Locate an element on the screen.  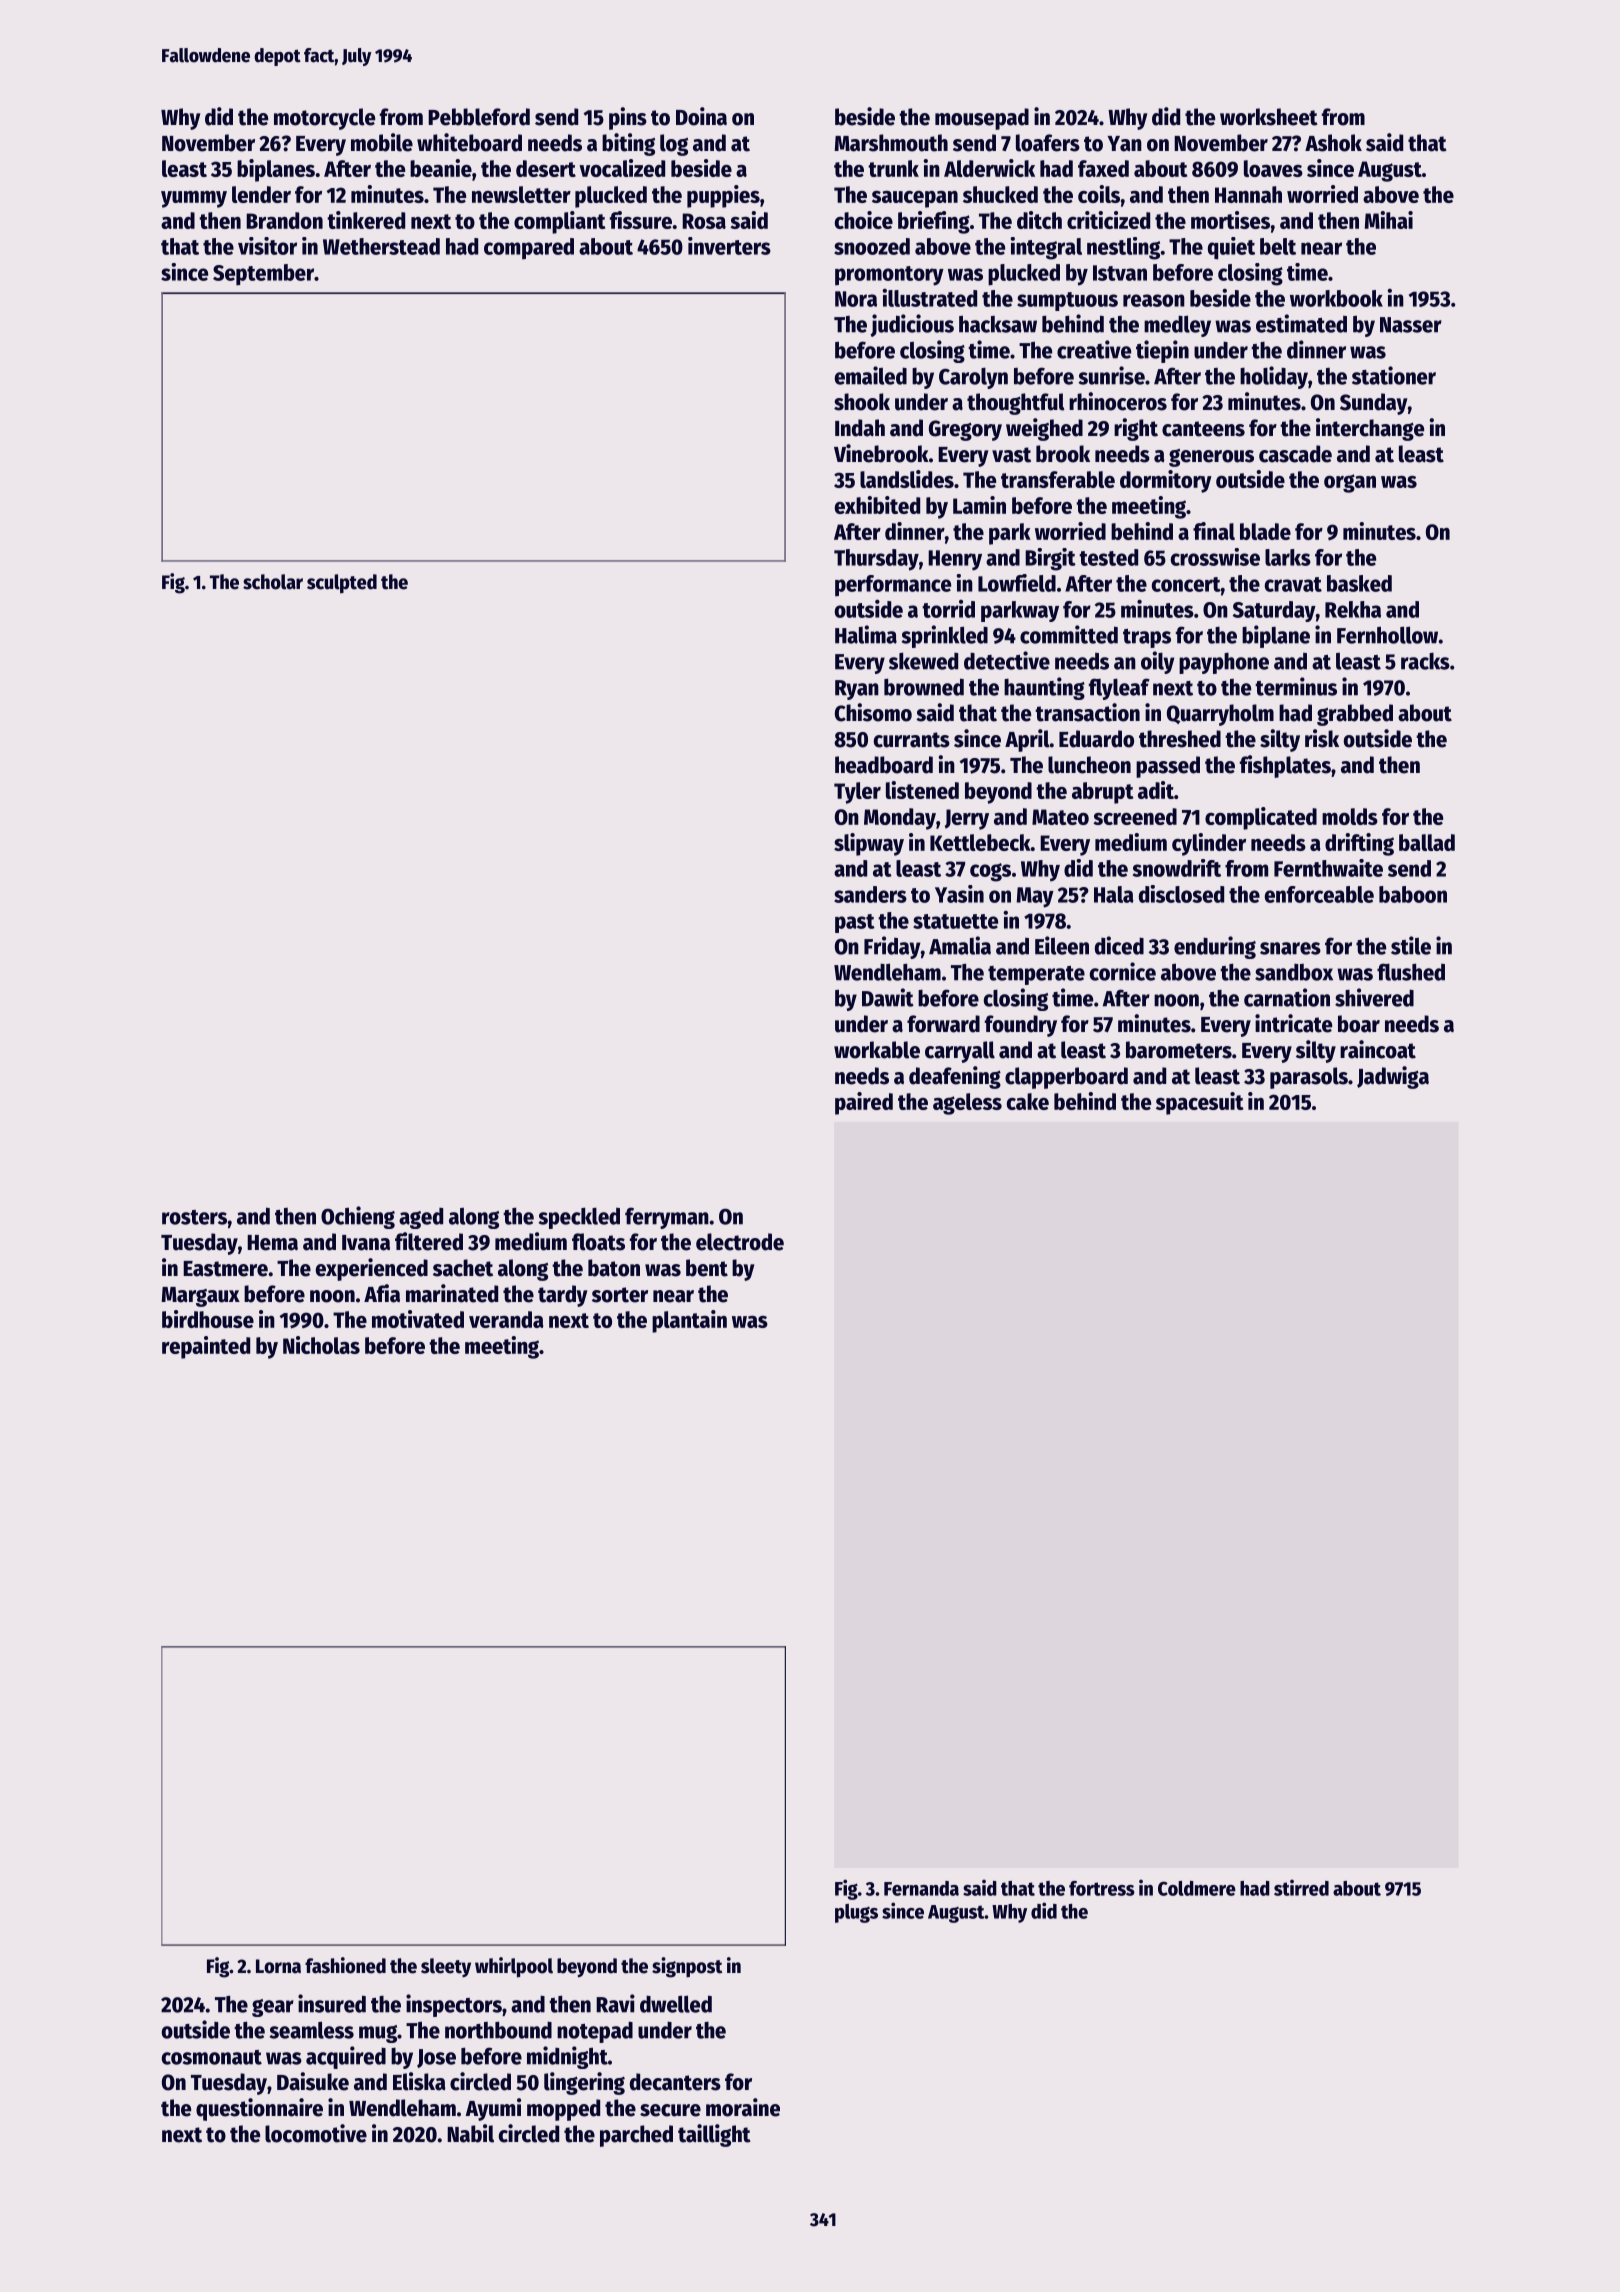
baboon is located at coordinates (1413, 894).
